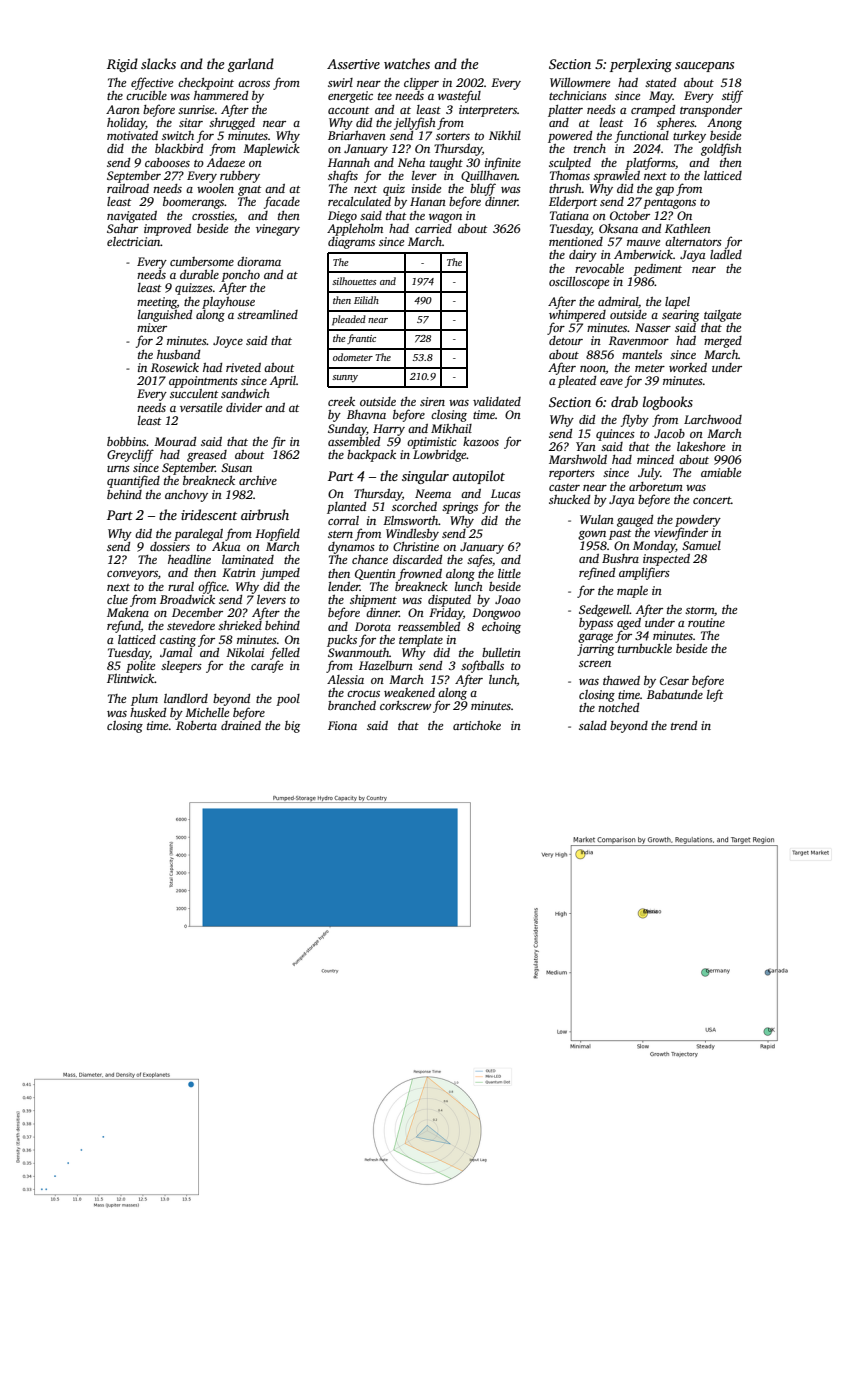  What do you see at coordinates (615, 435) in the screenshot?
I see `quinces` at bounding box center [615, 435].
